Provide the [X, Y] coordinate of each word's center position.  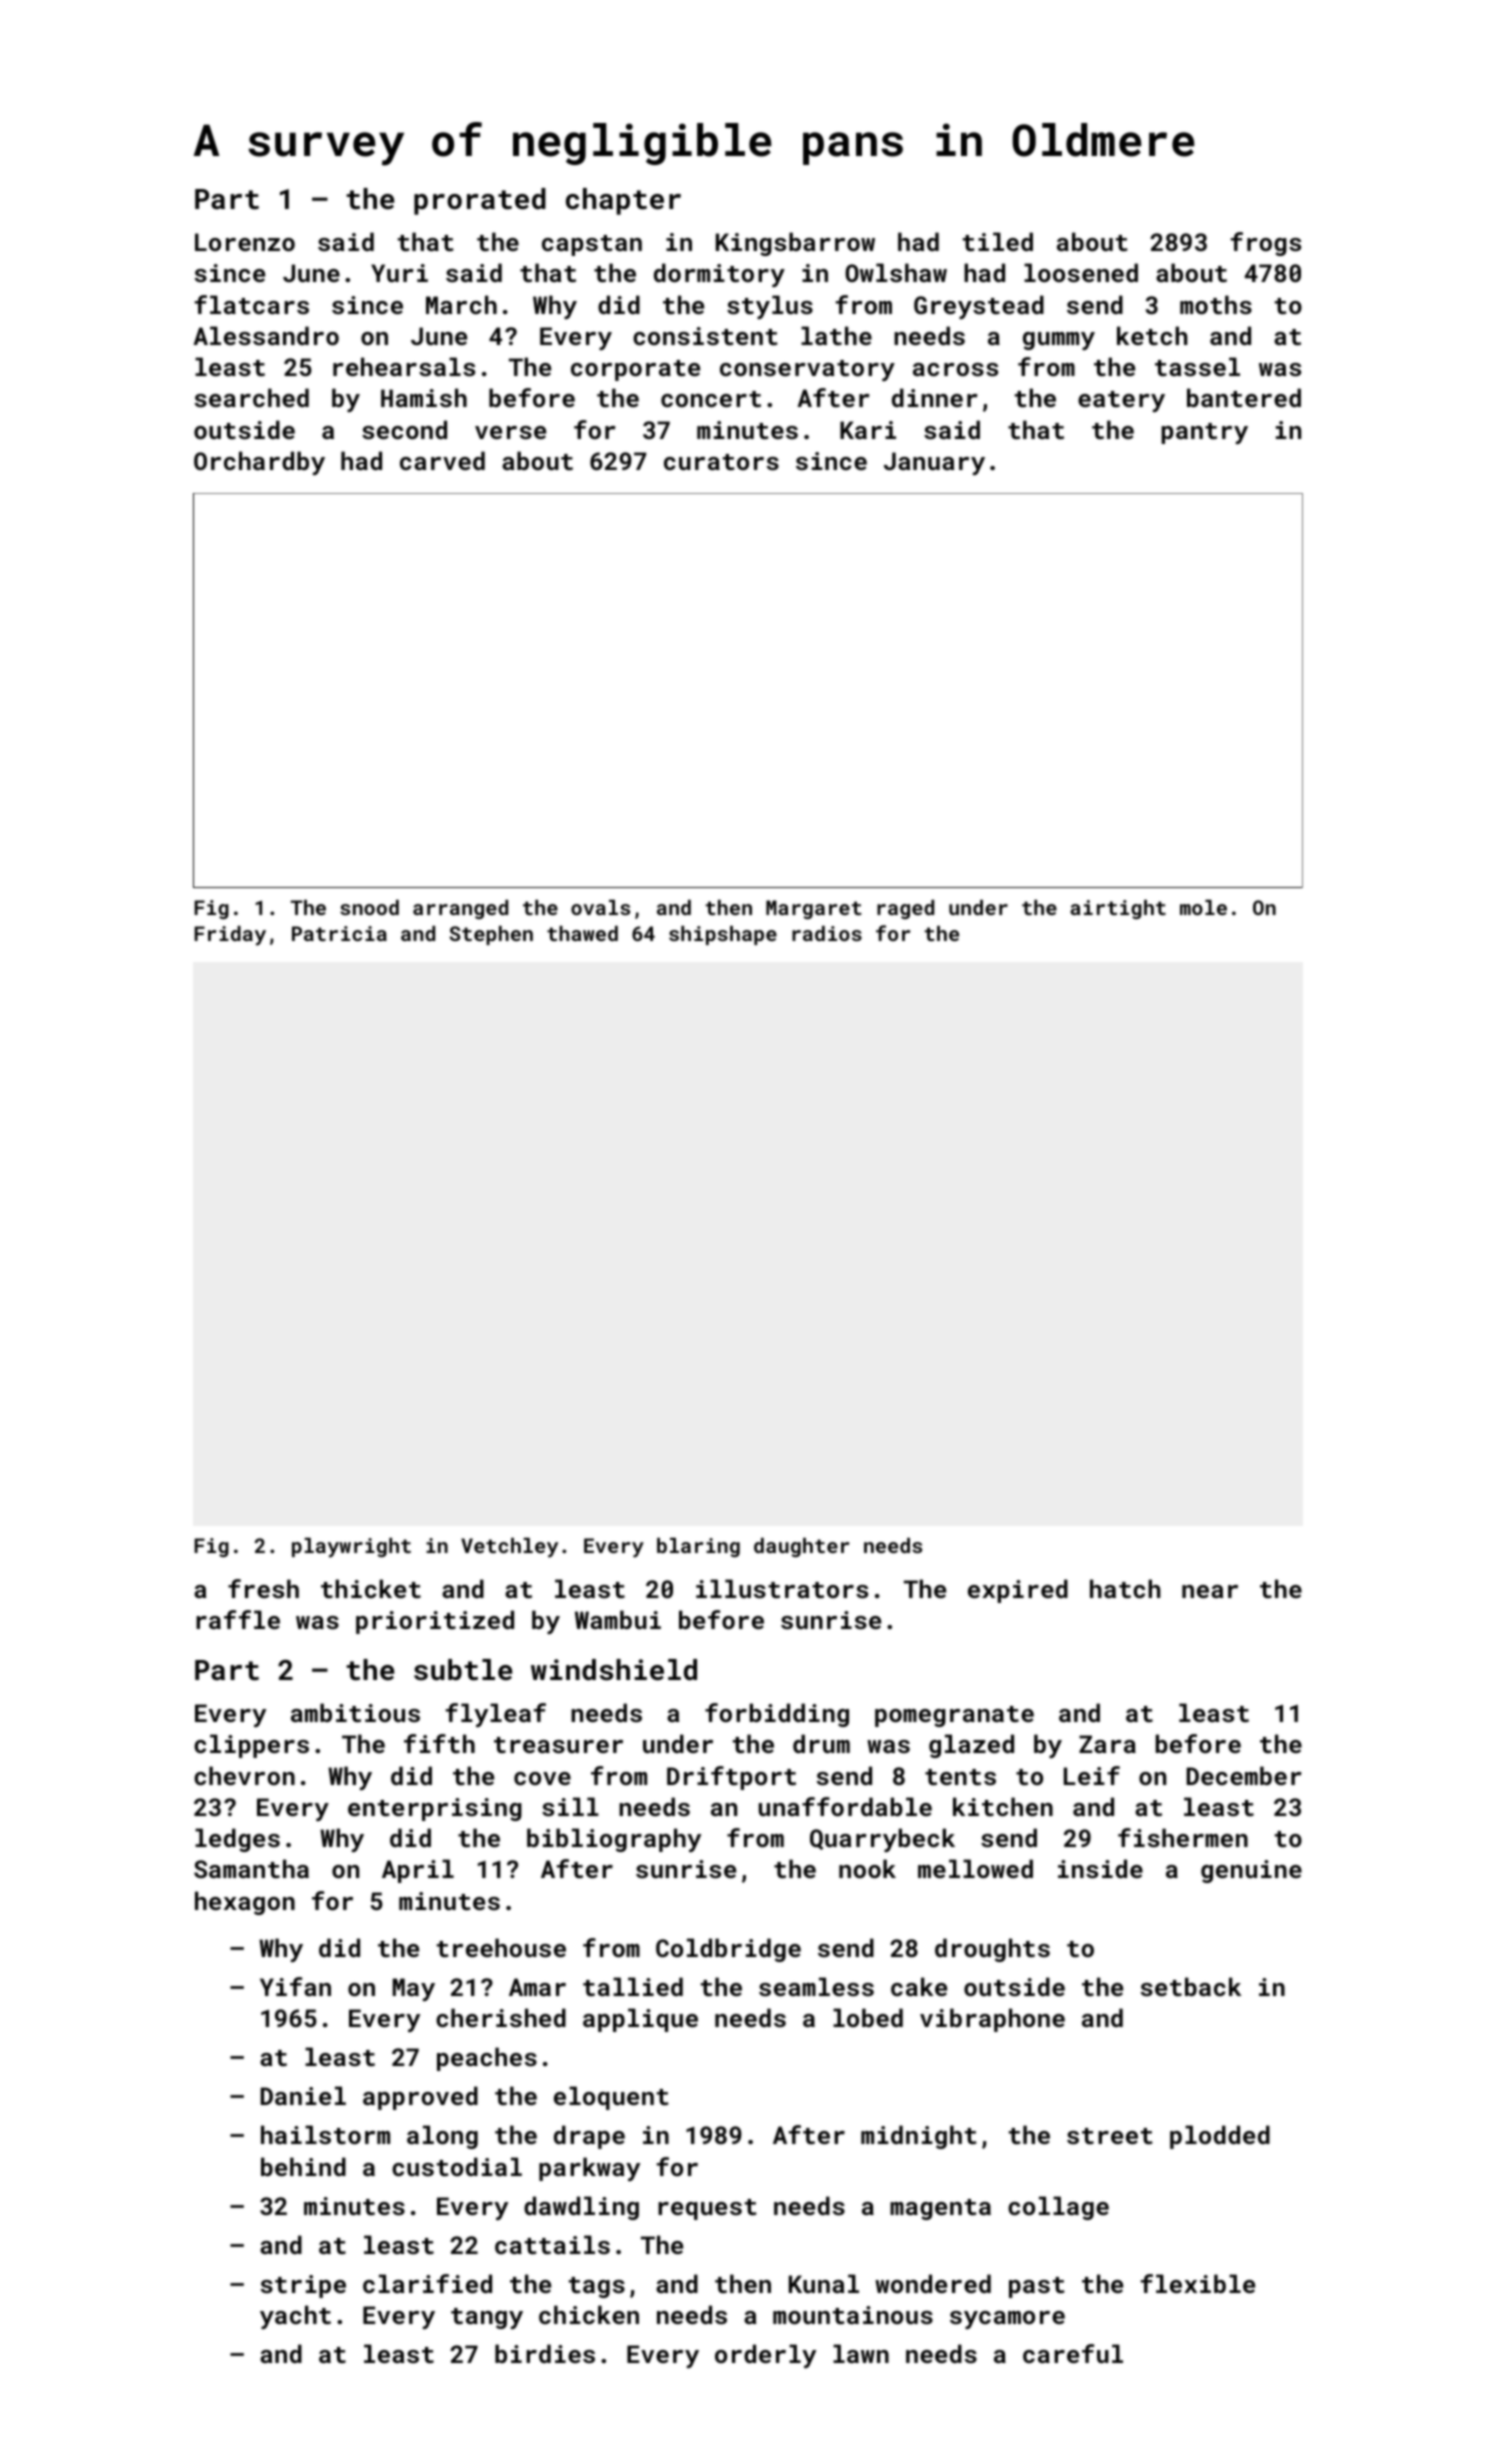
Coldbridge [728, 1950]
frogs [1266, 244]
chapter [623, 201]
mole [1203, 907]
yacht [295, 2317]
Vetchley [509, 1548]
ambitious [355, 1712]
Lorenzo [245, 242]
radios [827, 933]
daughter [801, 1547]
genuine [1251, 1871]
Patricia [339, 933]
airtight [1118, 909]
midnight [919, 2137]
